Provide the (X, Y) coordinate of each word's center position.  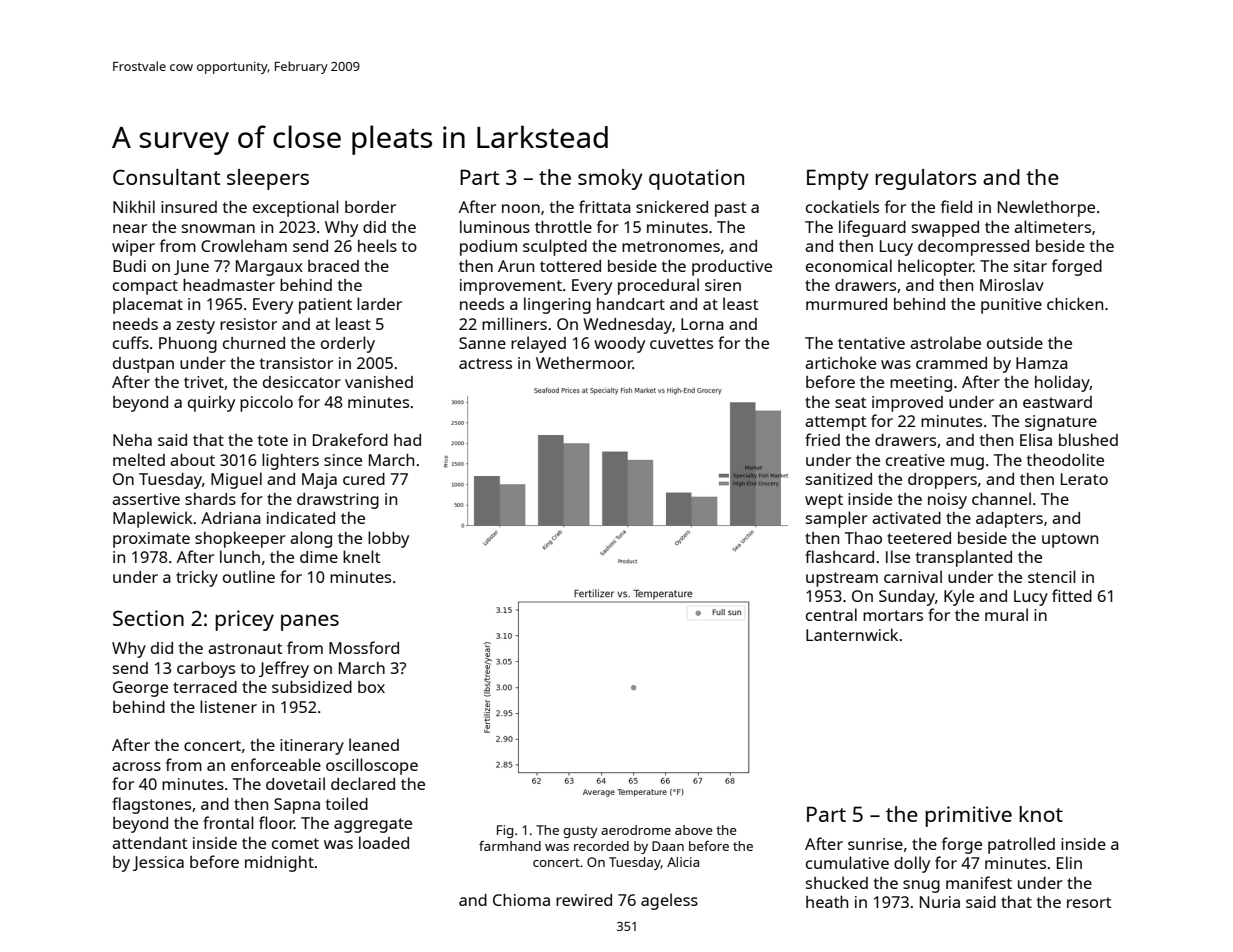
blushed (1088, 439)
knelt (361, 556)
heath (827, 902)
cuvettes (681, 343)
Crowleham (244, 245)
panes (310, 622)
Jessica (158, 863)
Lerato (1084, 479)
